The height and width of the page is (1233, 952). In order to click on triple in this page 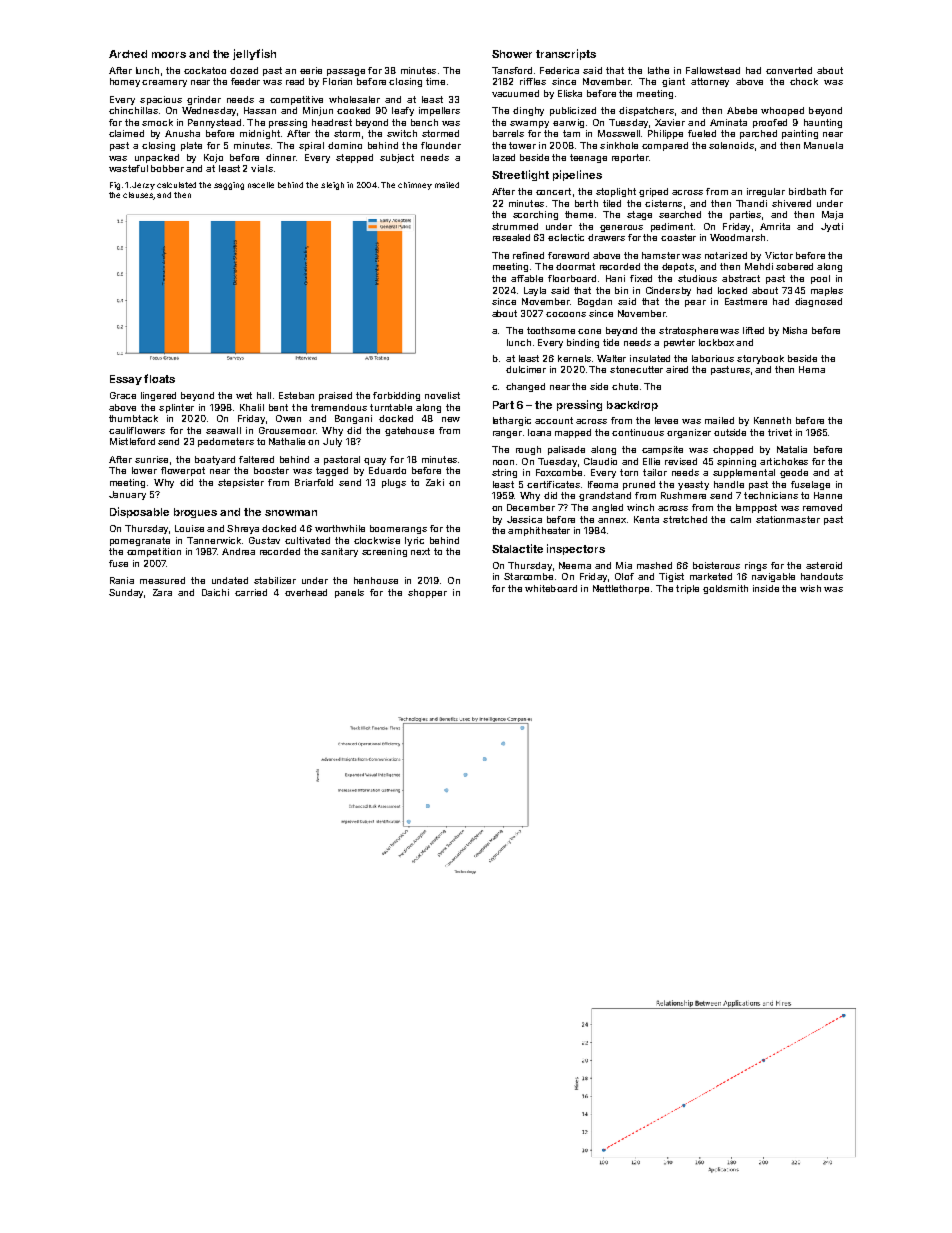, I will do `click(687, 589)`.
